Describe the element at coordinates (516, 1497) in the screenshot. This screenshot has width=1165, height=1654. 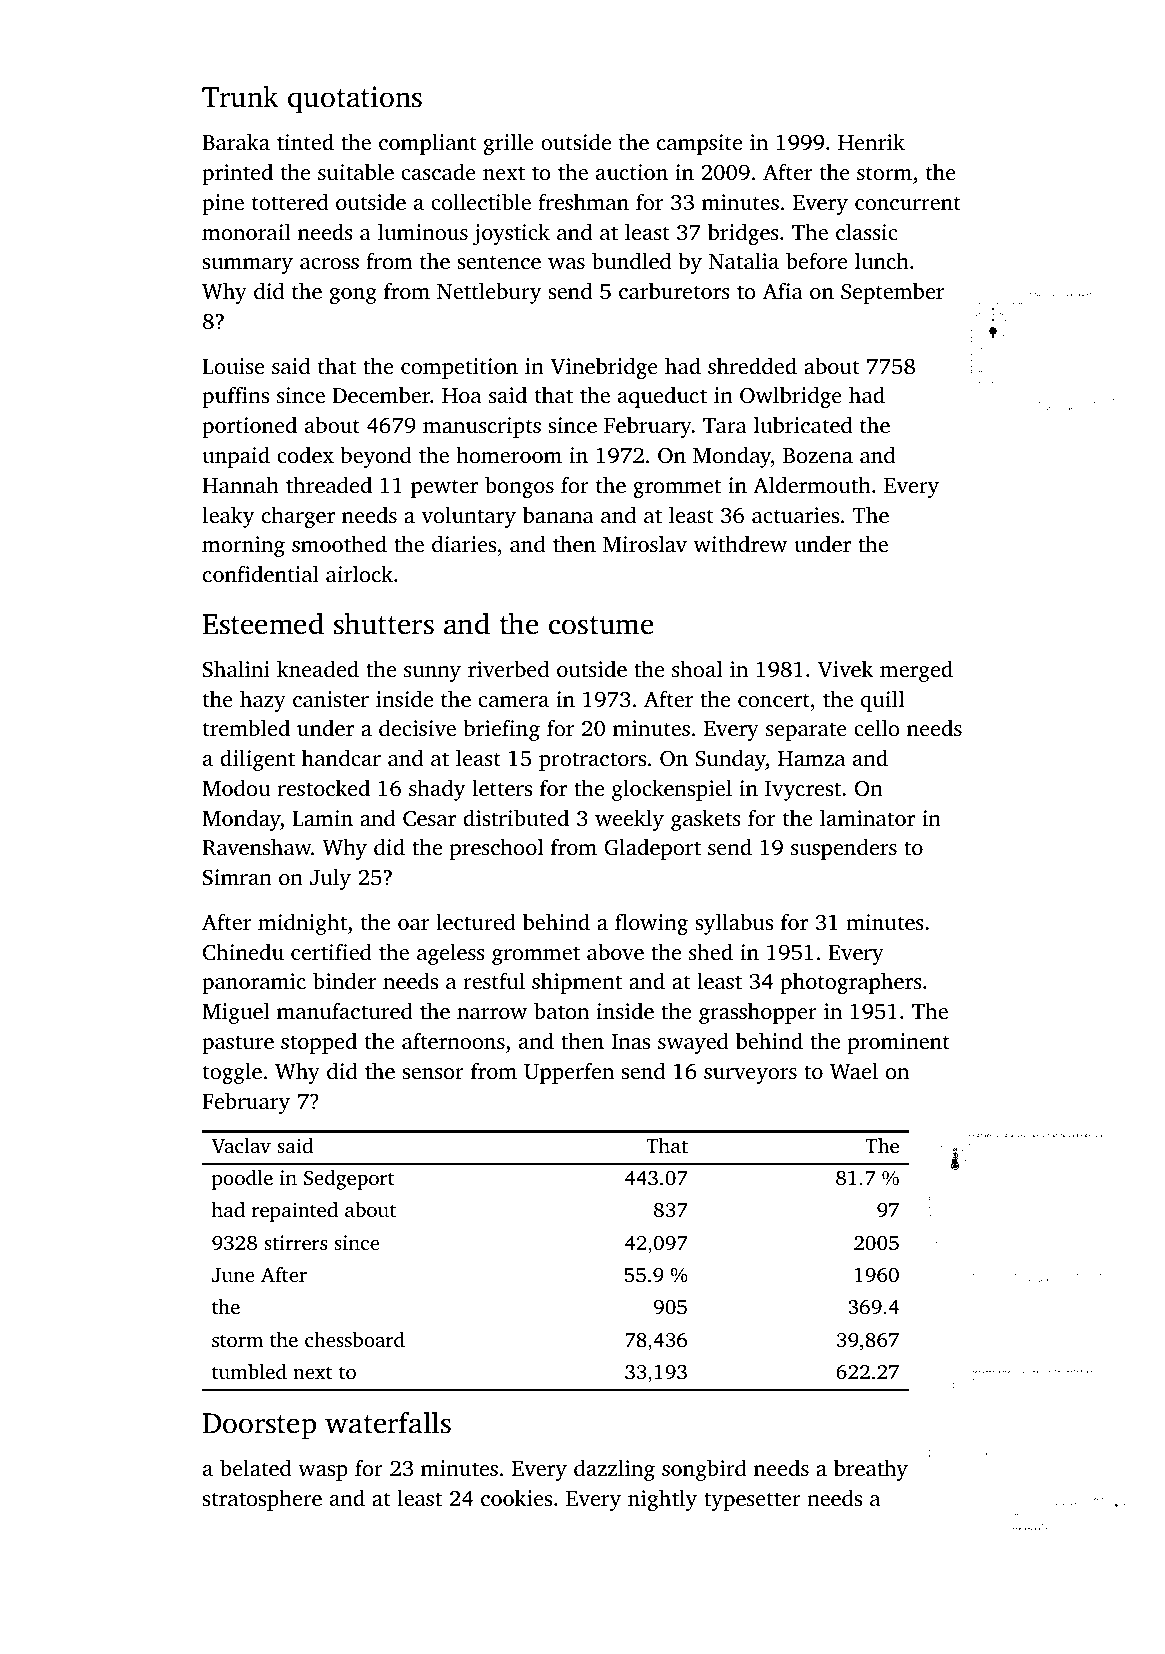
I see `cookies` at that location.
